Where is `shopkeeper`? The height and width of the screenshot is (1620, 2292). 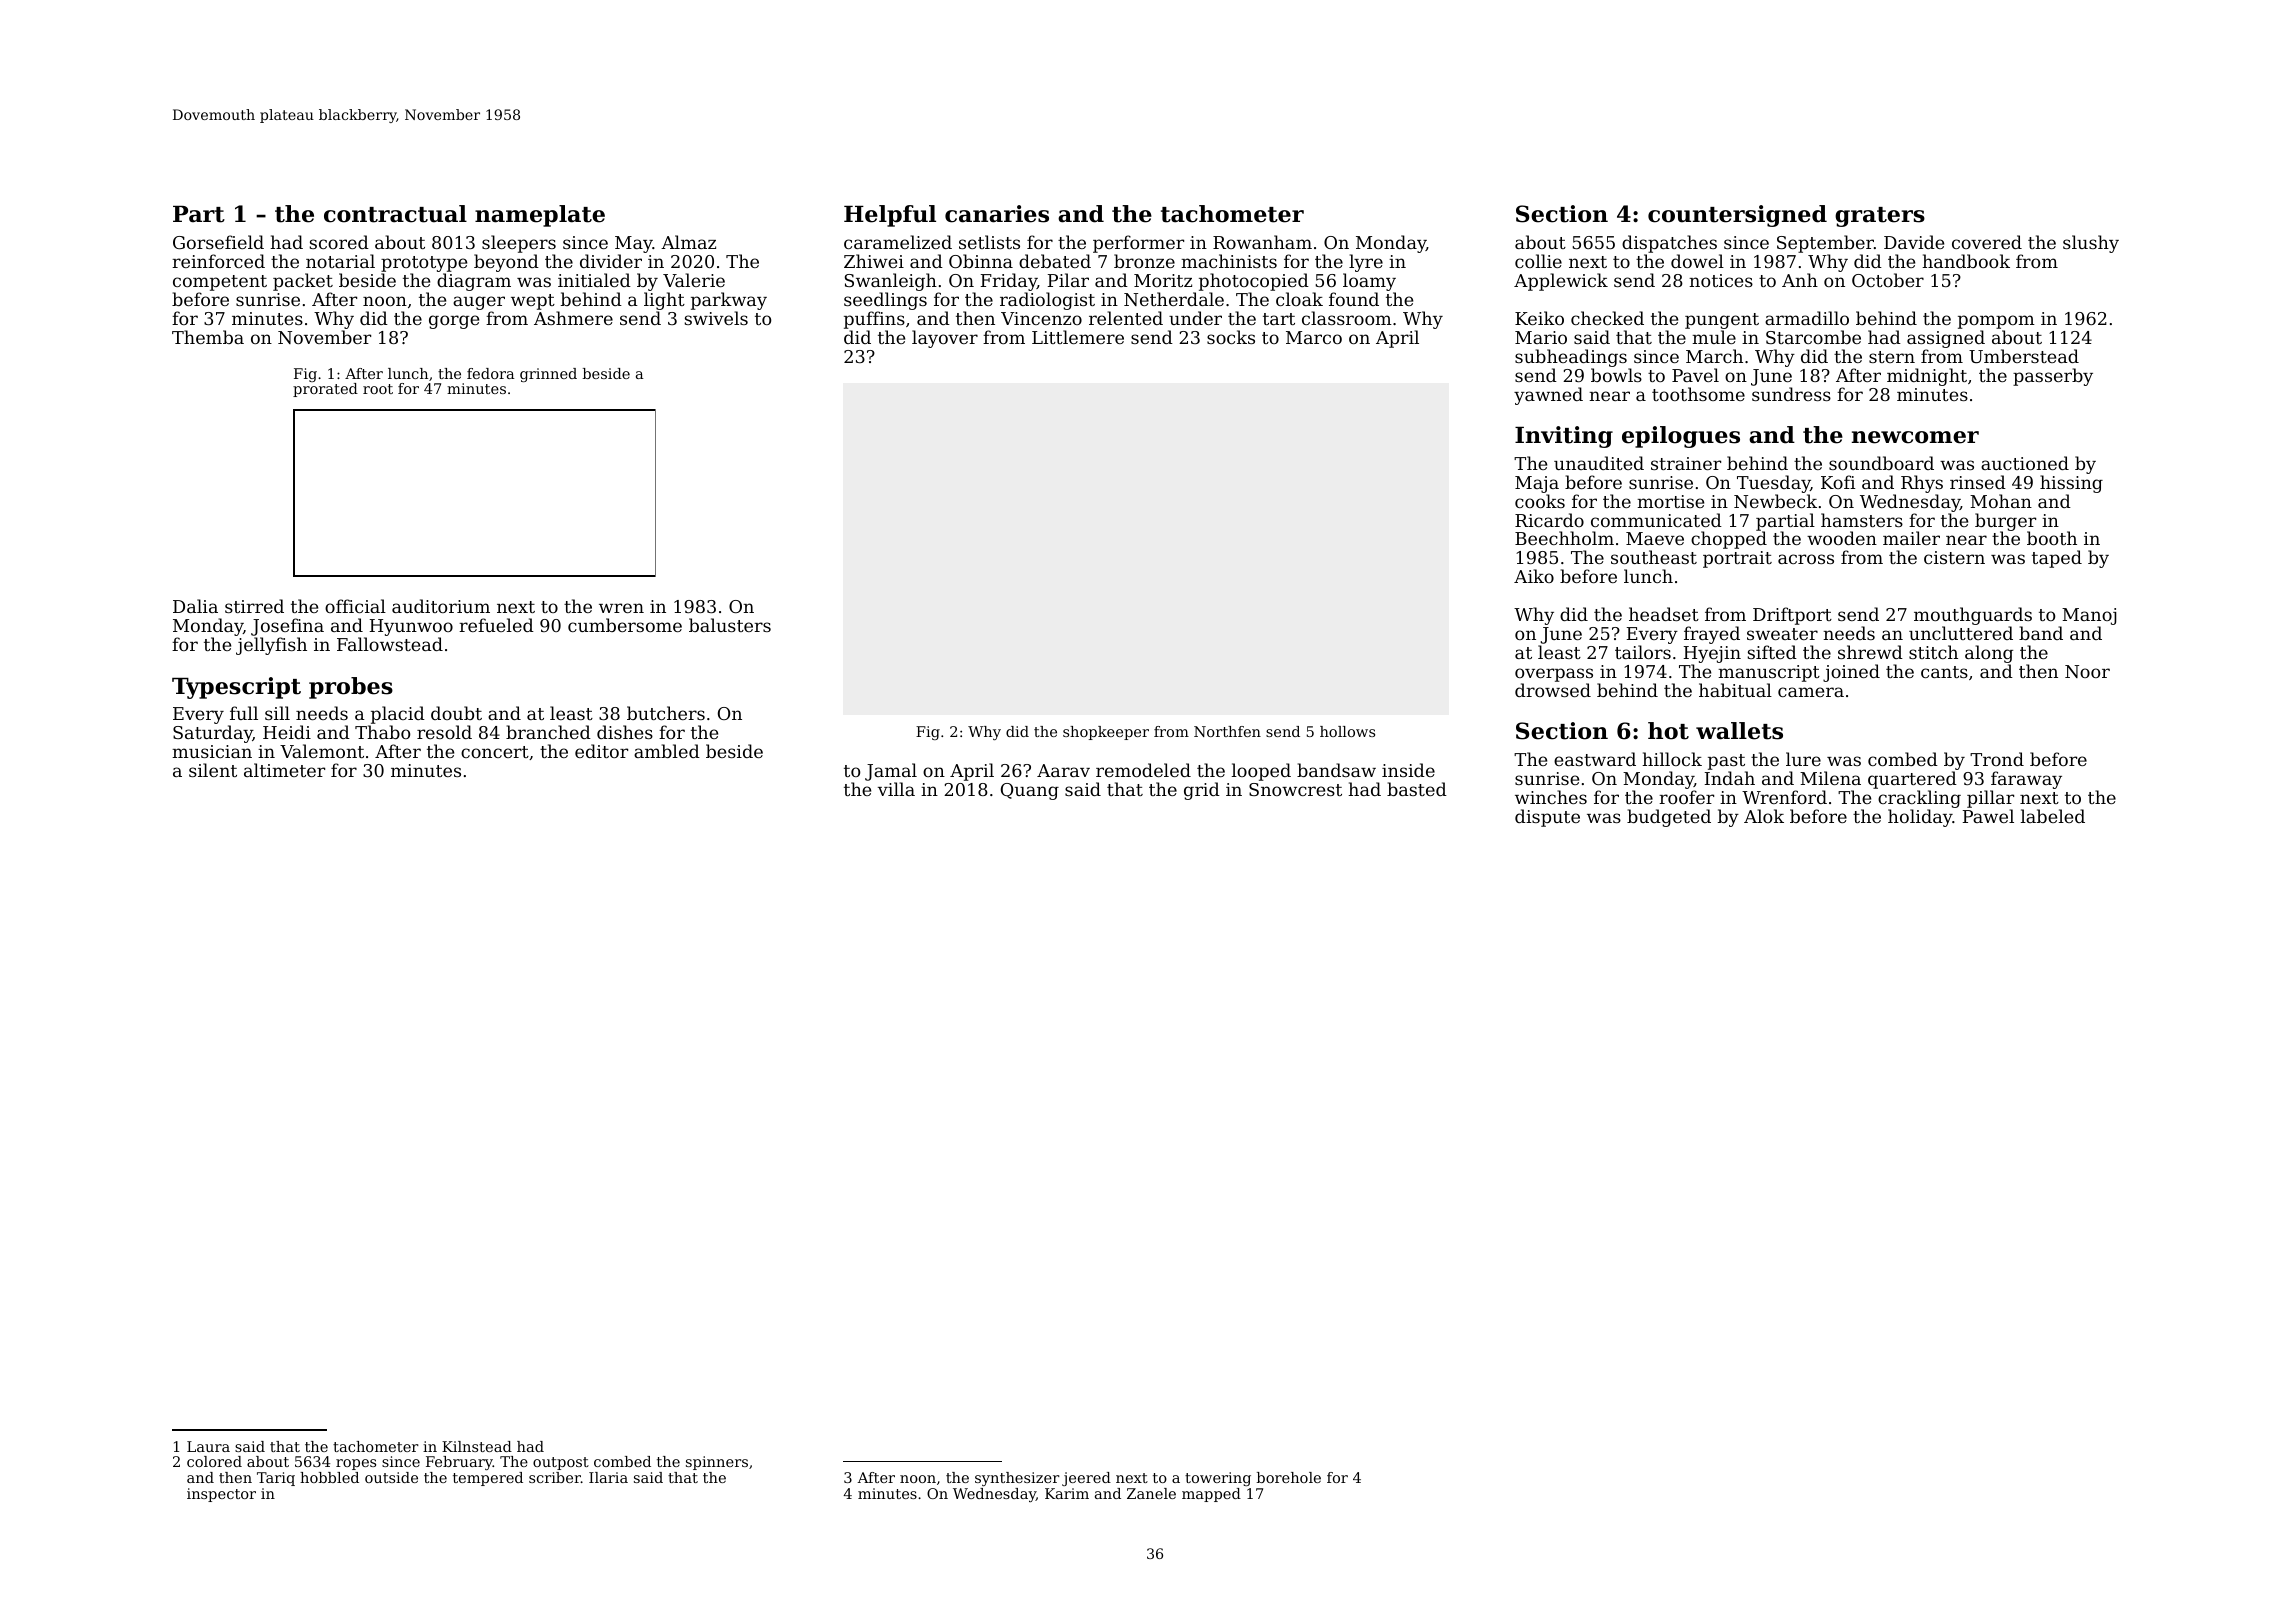 shopkeeper is located at coordinates (1106, 733).
